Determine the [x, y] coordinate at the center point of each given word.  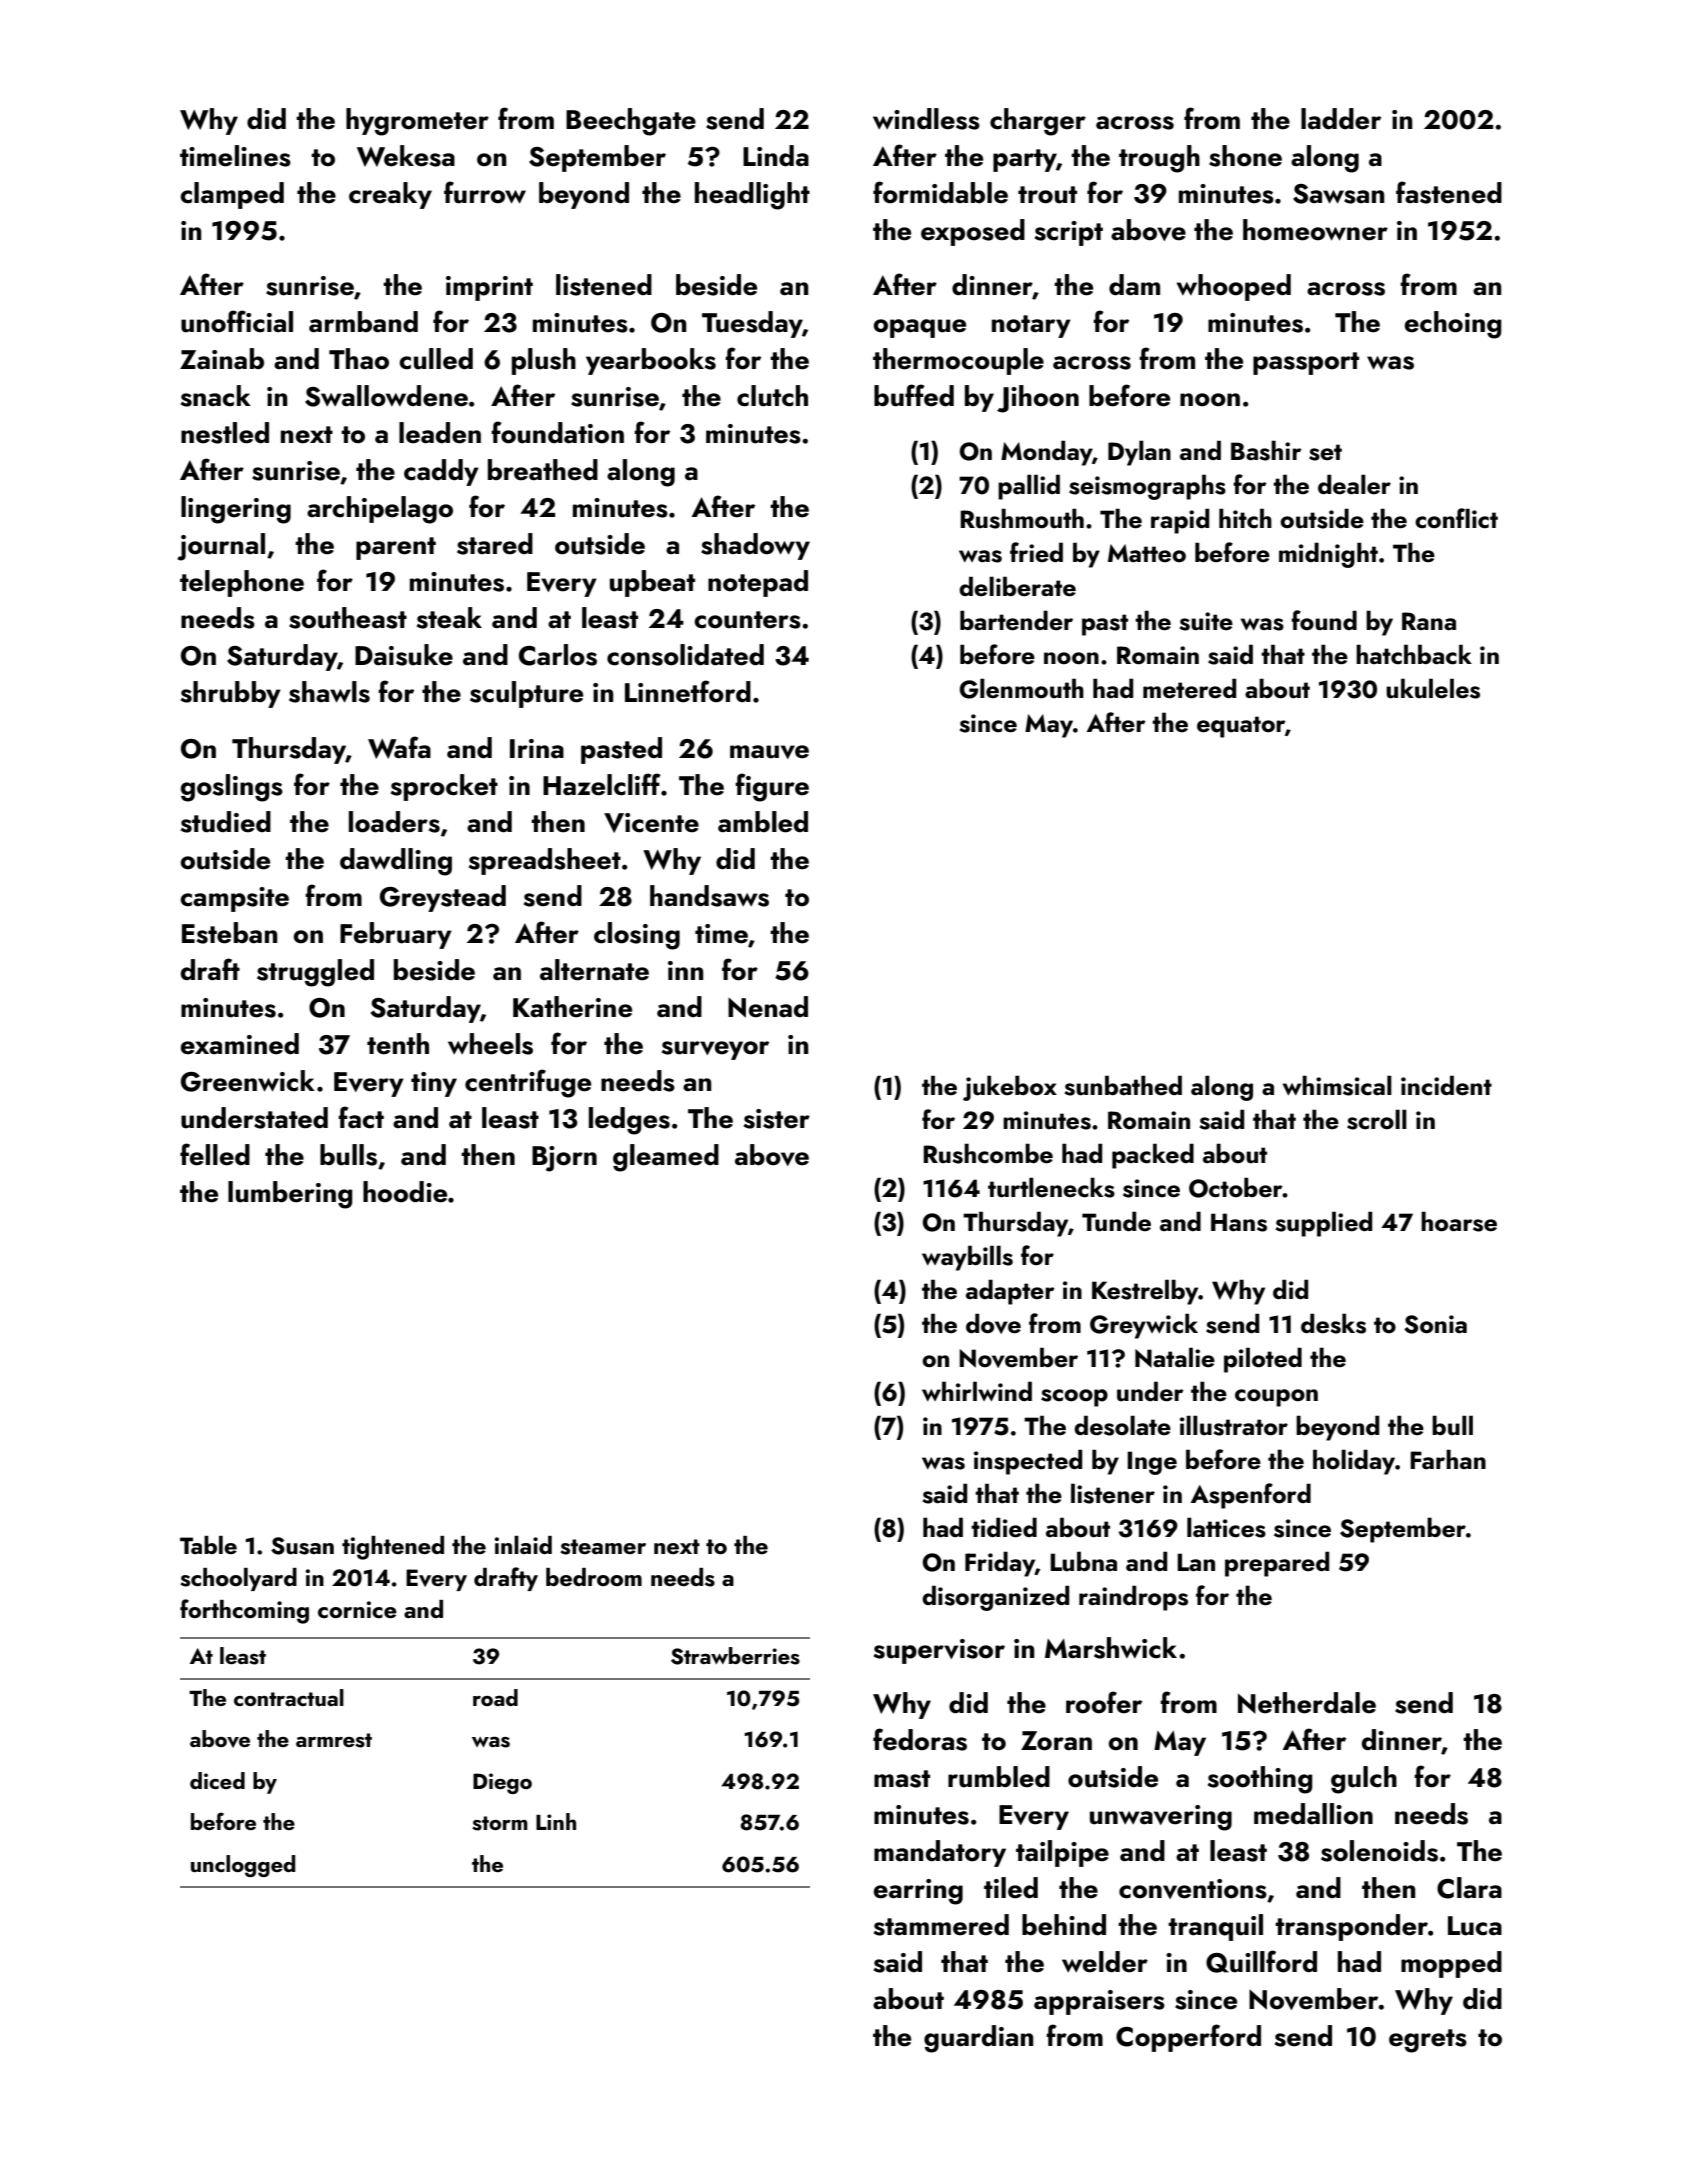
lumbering [290, 1195]
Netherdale [1307, 1703]
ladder [1341, 119]
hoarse [1459, 1221]
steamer [603, 1547]
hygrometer [417, 122]
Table [208, 1545]
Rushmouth [1022, 518]
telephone [242, 583]
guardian [978, 2039]
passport [1306, 363]
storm [500, 1823]
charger [1038, 122]
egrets [1428, 2041]
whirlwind [977, 1391]
